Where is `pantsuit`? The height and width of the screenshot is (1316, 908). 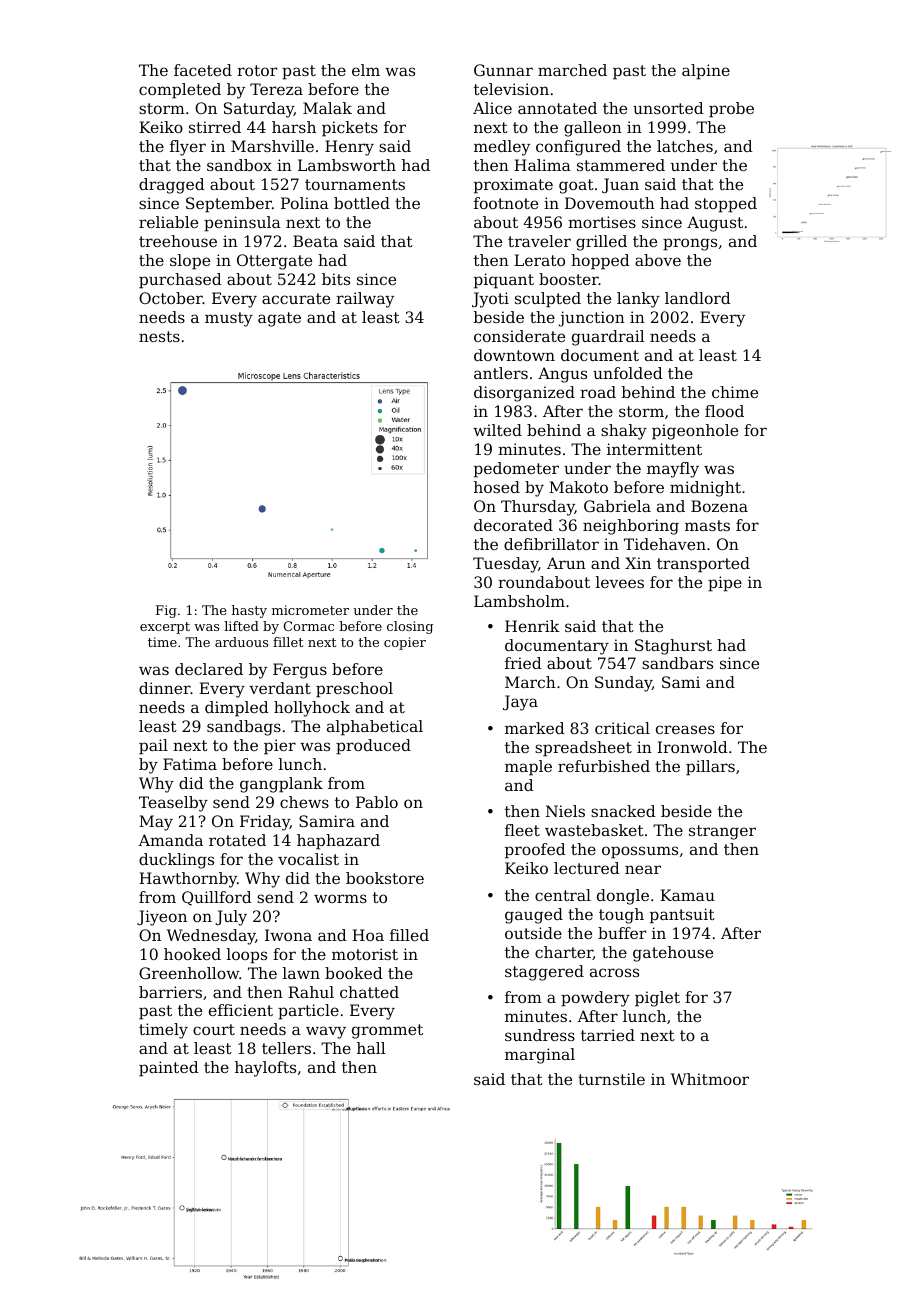
pantsuit is located at coordinates (682, 916).
